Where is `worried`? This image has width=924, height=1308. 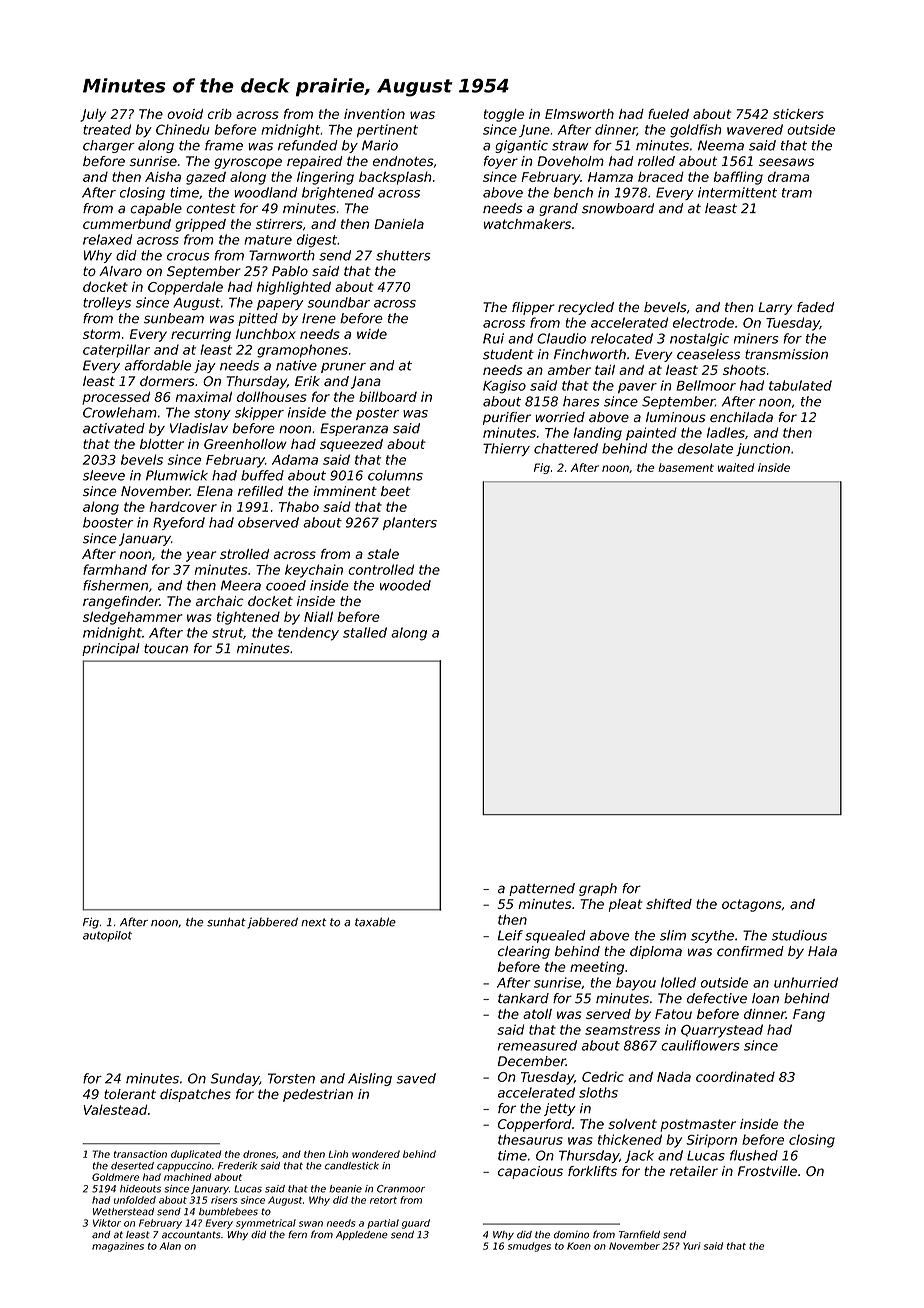
worried is located at coordinates (560, 417).
